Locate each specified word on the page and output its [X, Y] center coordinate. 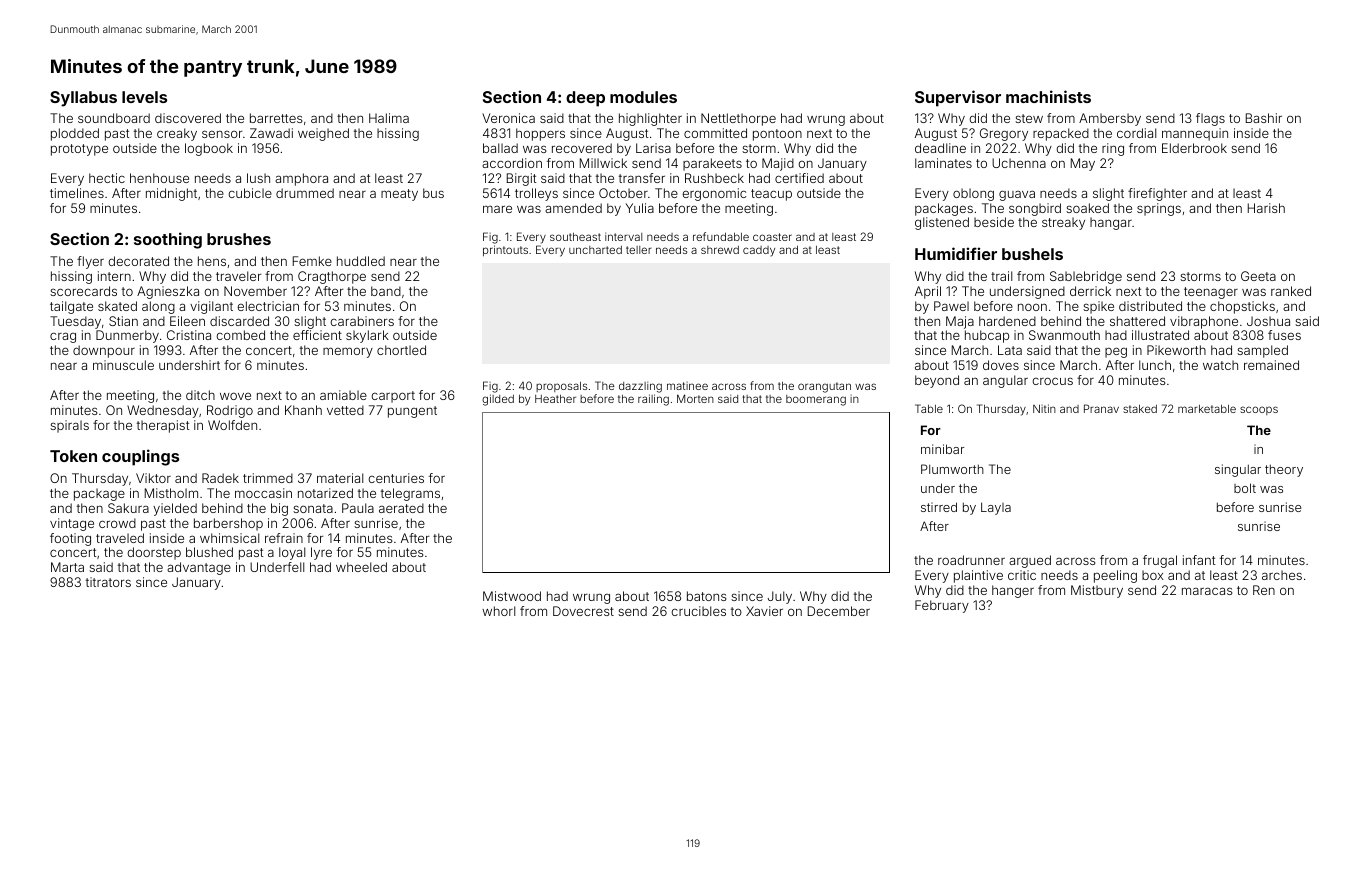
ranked [1291, 291]
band [386, 291]
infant [1199, 560]
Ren [1264, 590]
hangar [1111, 223]
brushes [239, 239]
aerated [401, 508]
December [839, 611]
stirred [939, 507]
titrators [108, 582]
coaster [772, 237]
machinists [1048, 96]
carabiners [362, 321]
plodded [75, 134]
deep [585, 99]
